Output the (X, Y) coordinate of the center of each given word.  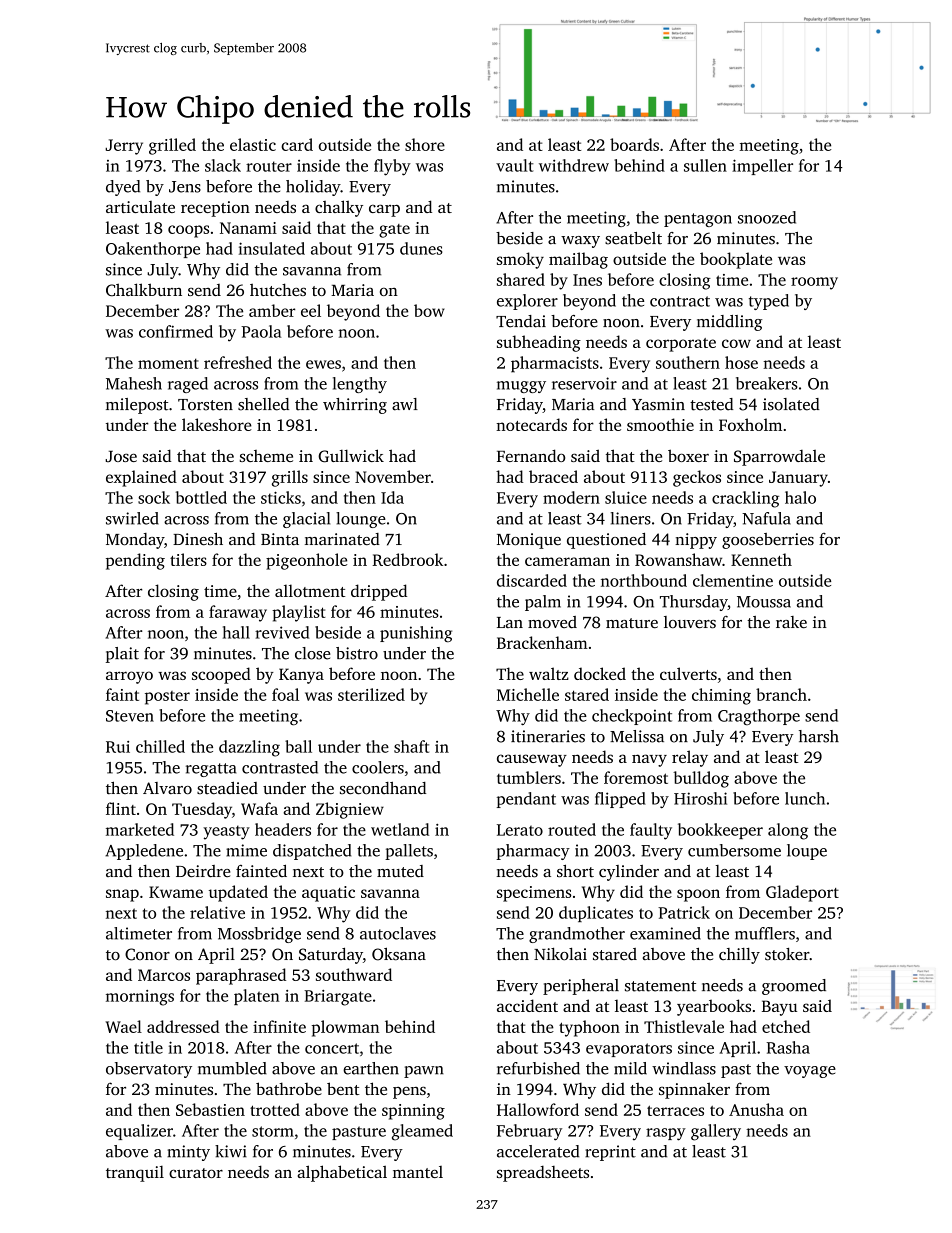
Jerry (124, 147)
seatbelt (633, 238)
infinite (279, 1026)
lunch (805, 798)
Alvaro (167, 788)
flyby (392, 167)
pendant (526, 800)
